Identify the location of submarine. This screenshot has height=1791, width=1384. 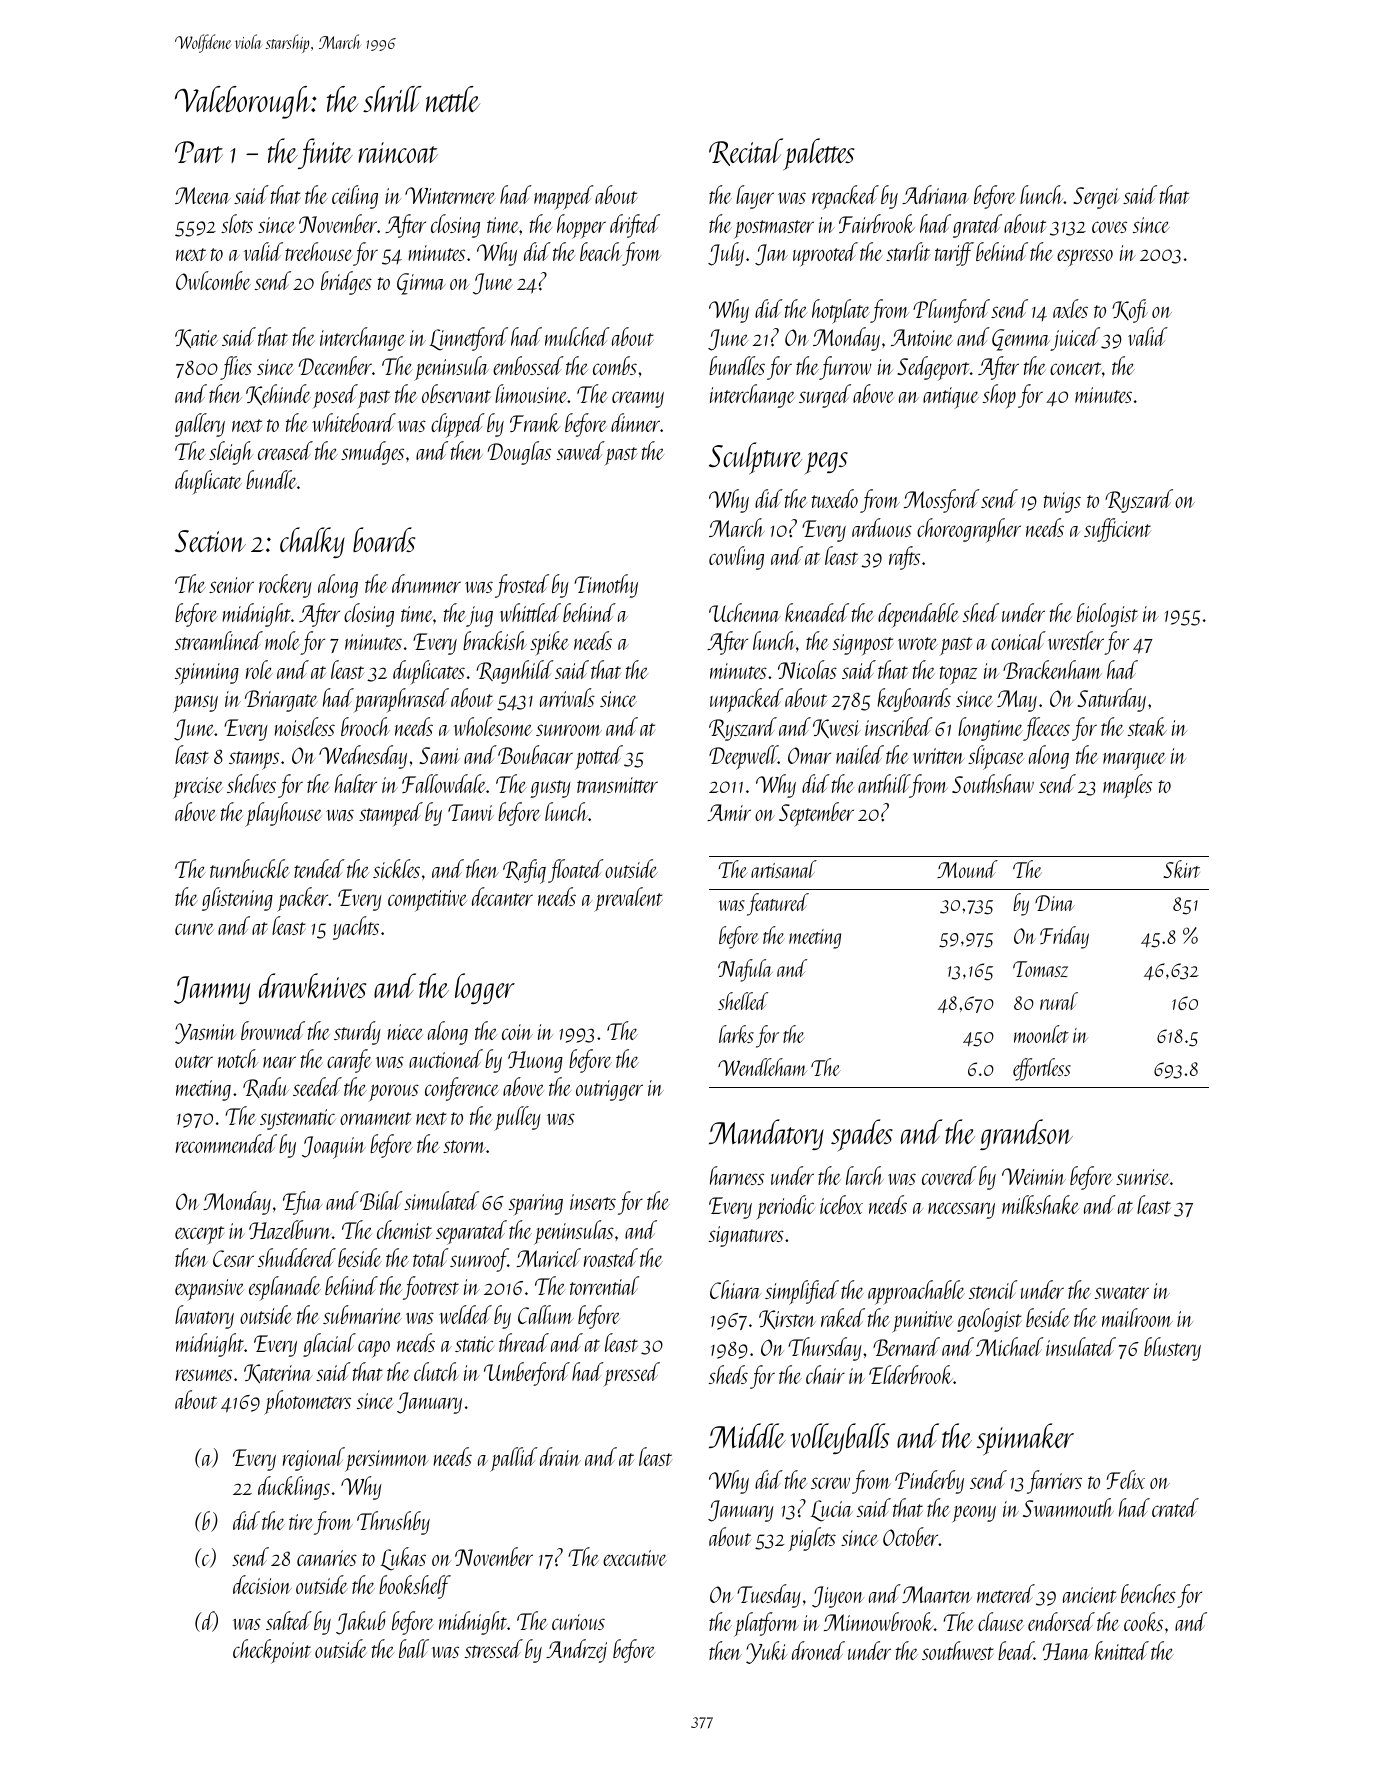
(362, 1314).
